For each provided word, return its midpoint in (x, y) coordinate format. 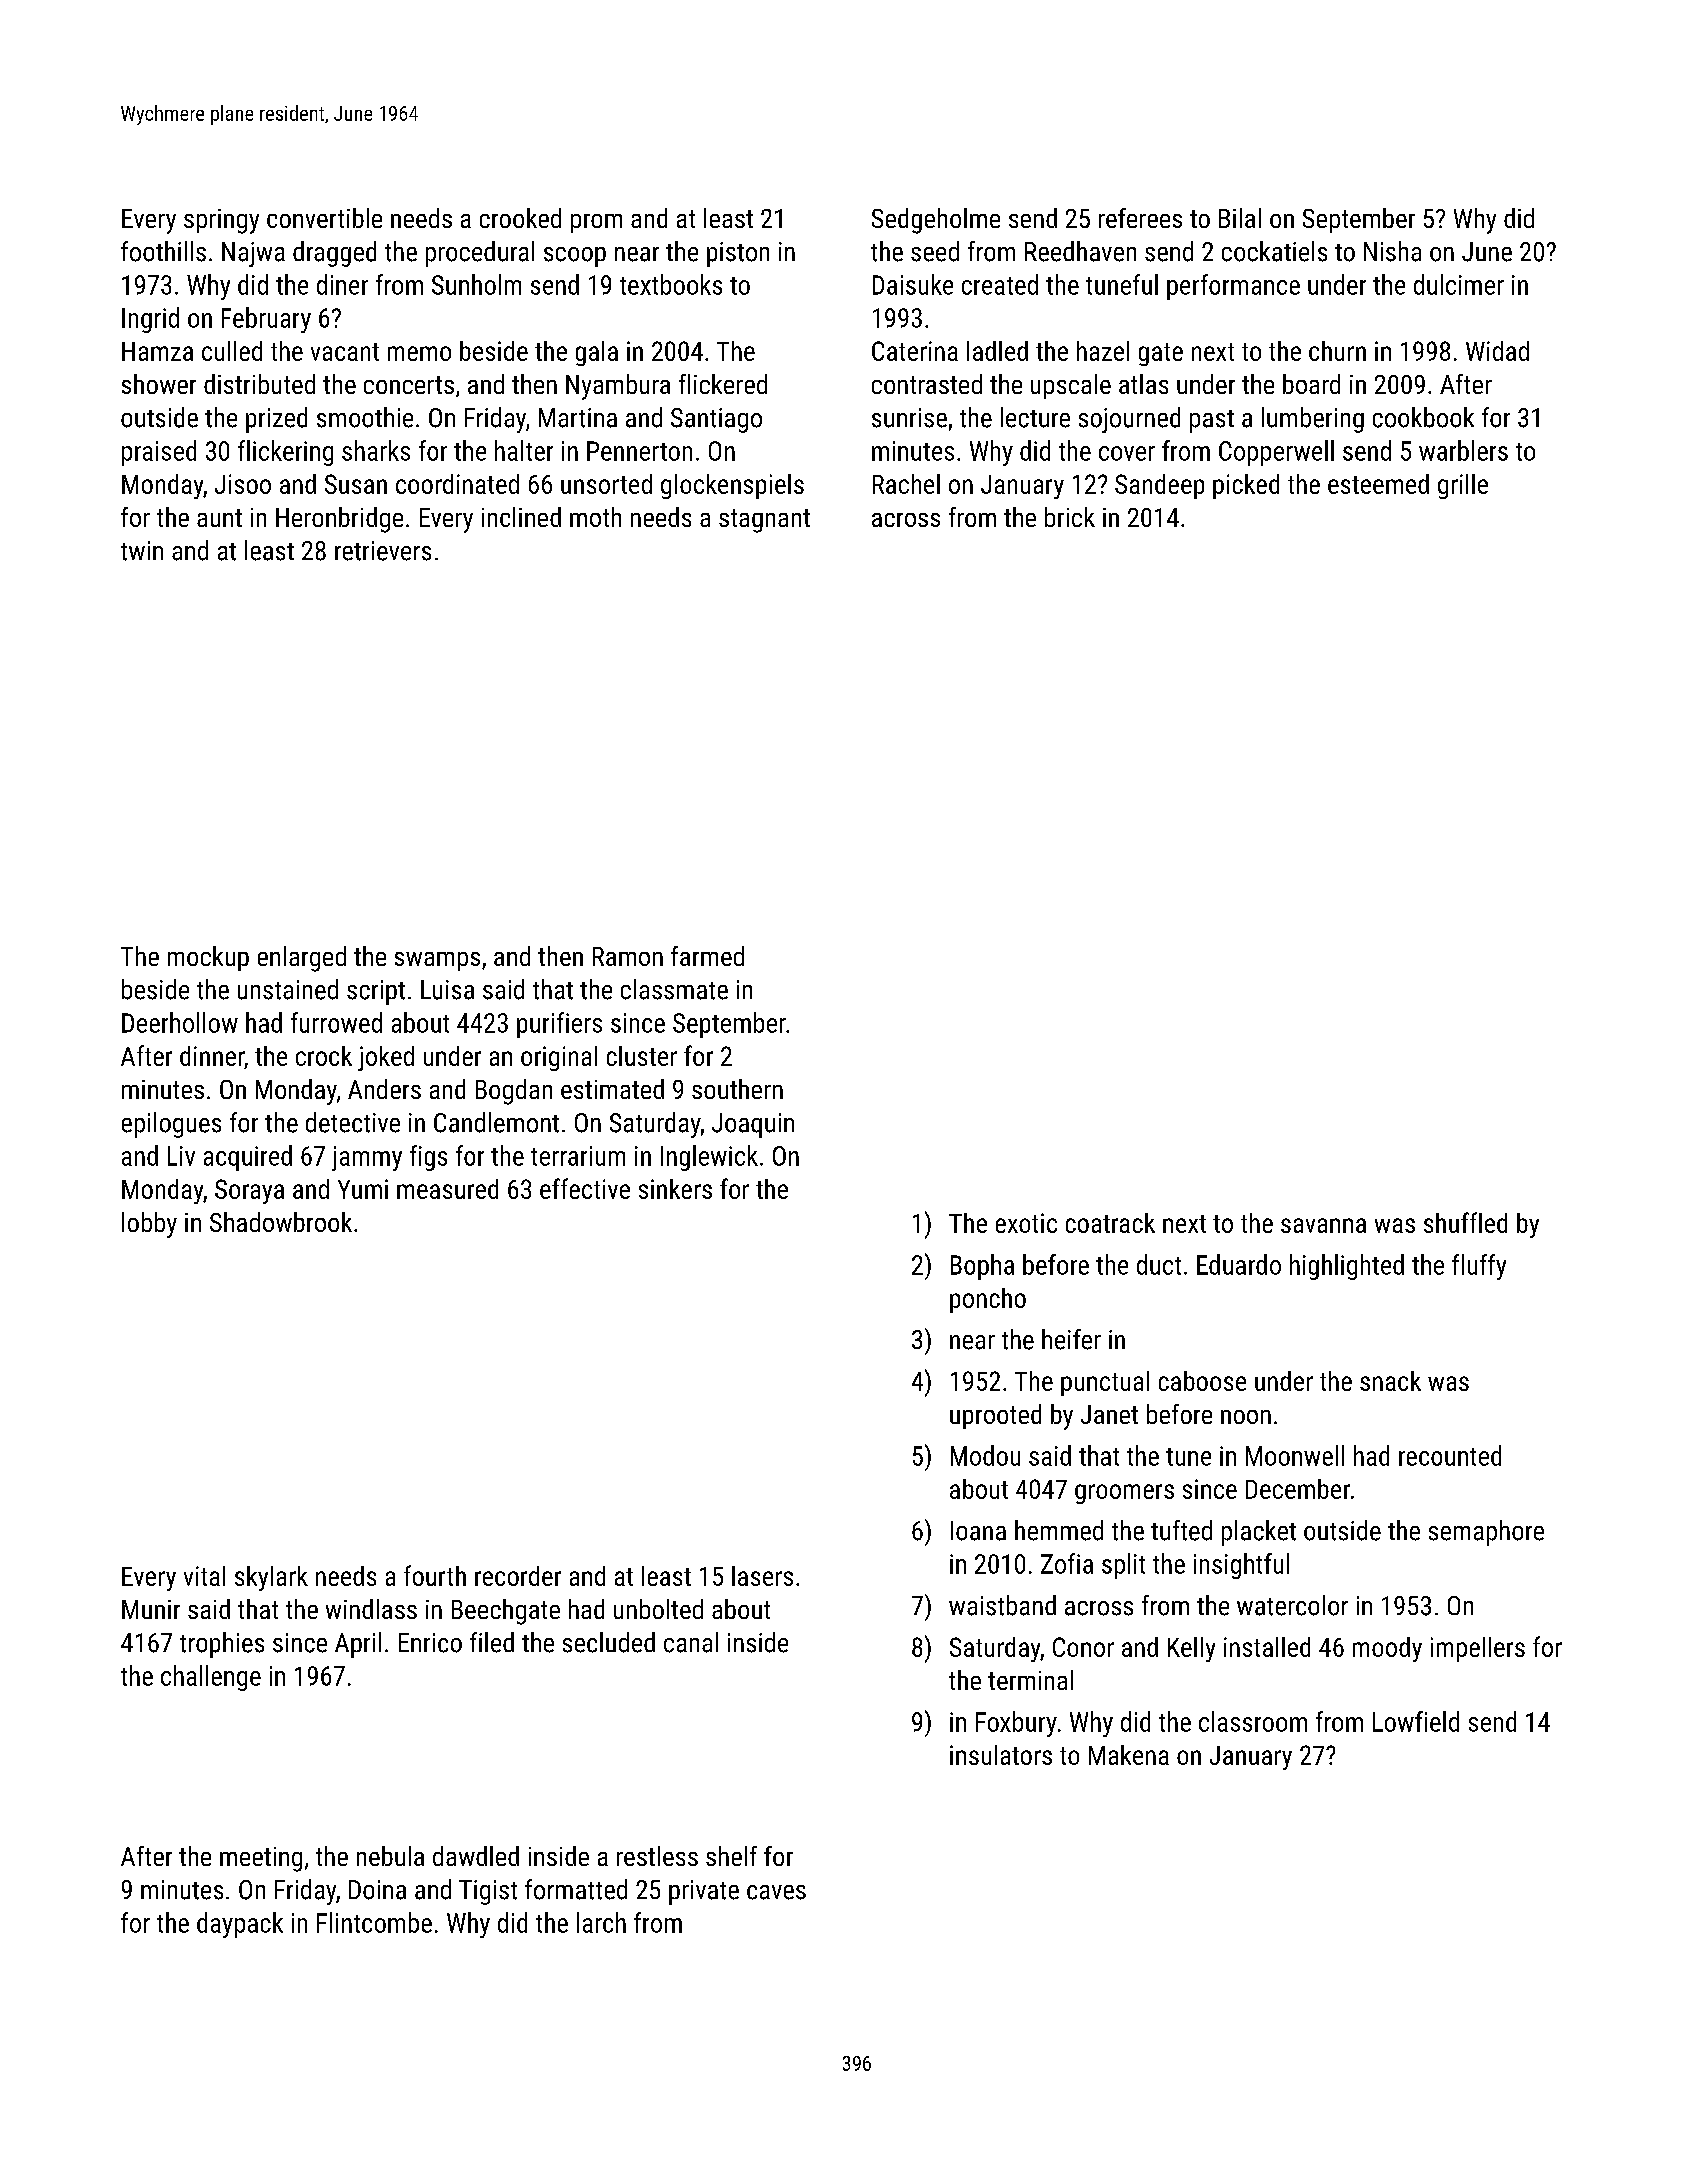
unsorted (606, 484)
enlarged (302, 959)
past (1212, 421)
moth (595, 517)
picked (1246, 486)
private (704, 1892)
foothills (163, 251)
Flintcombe (374, 1922)
